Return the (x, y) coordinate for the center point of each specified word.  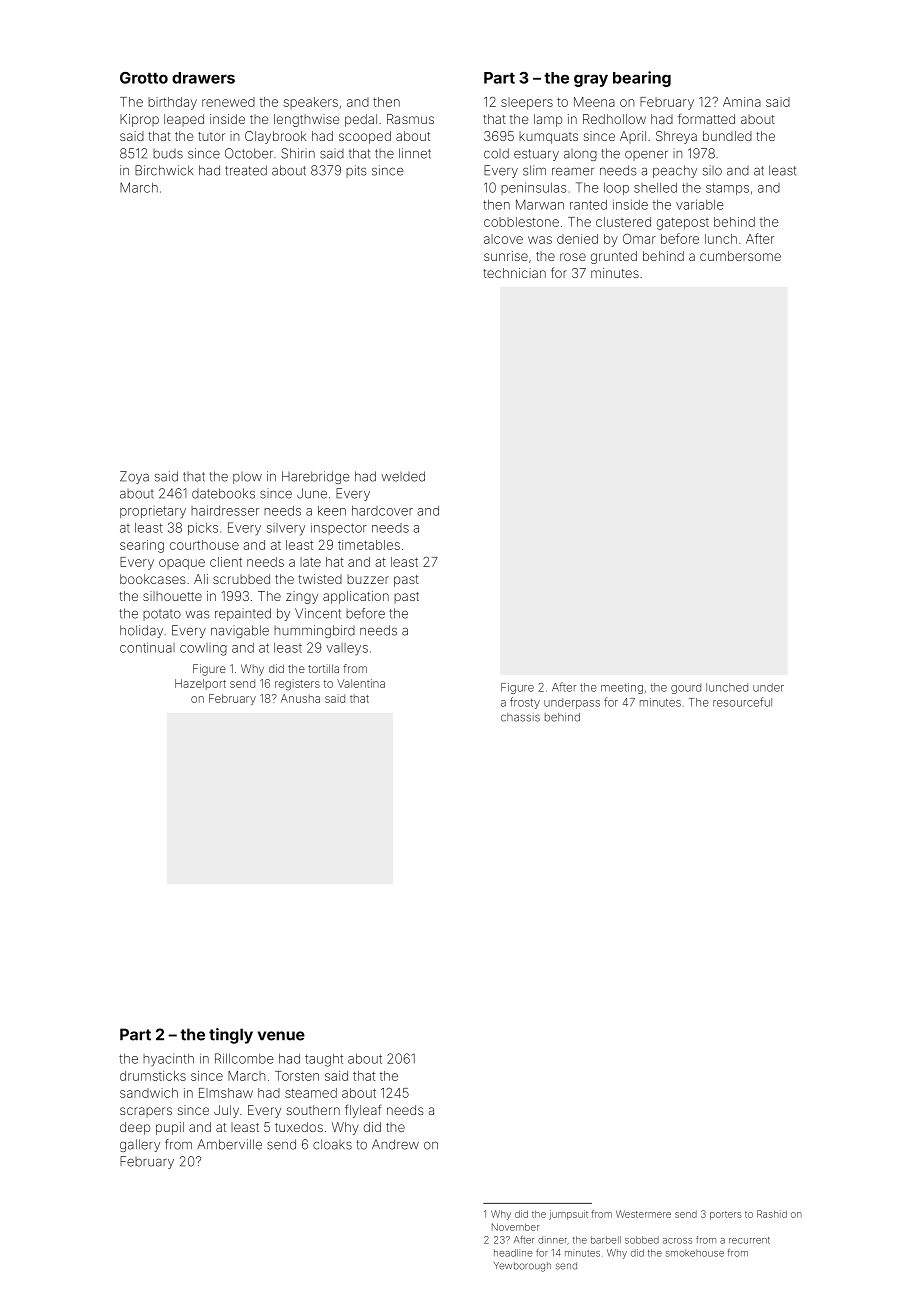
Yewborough (522, 1267)
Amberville (229, 1144)
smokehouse (695, 1253)
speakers (311, 103)
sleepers (527, 103)
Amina (742, 102)
